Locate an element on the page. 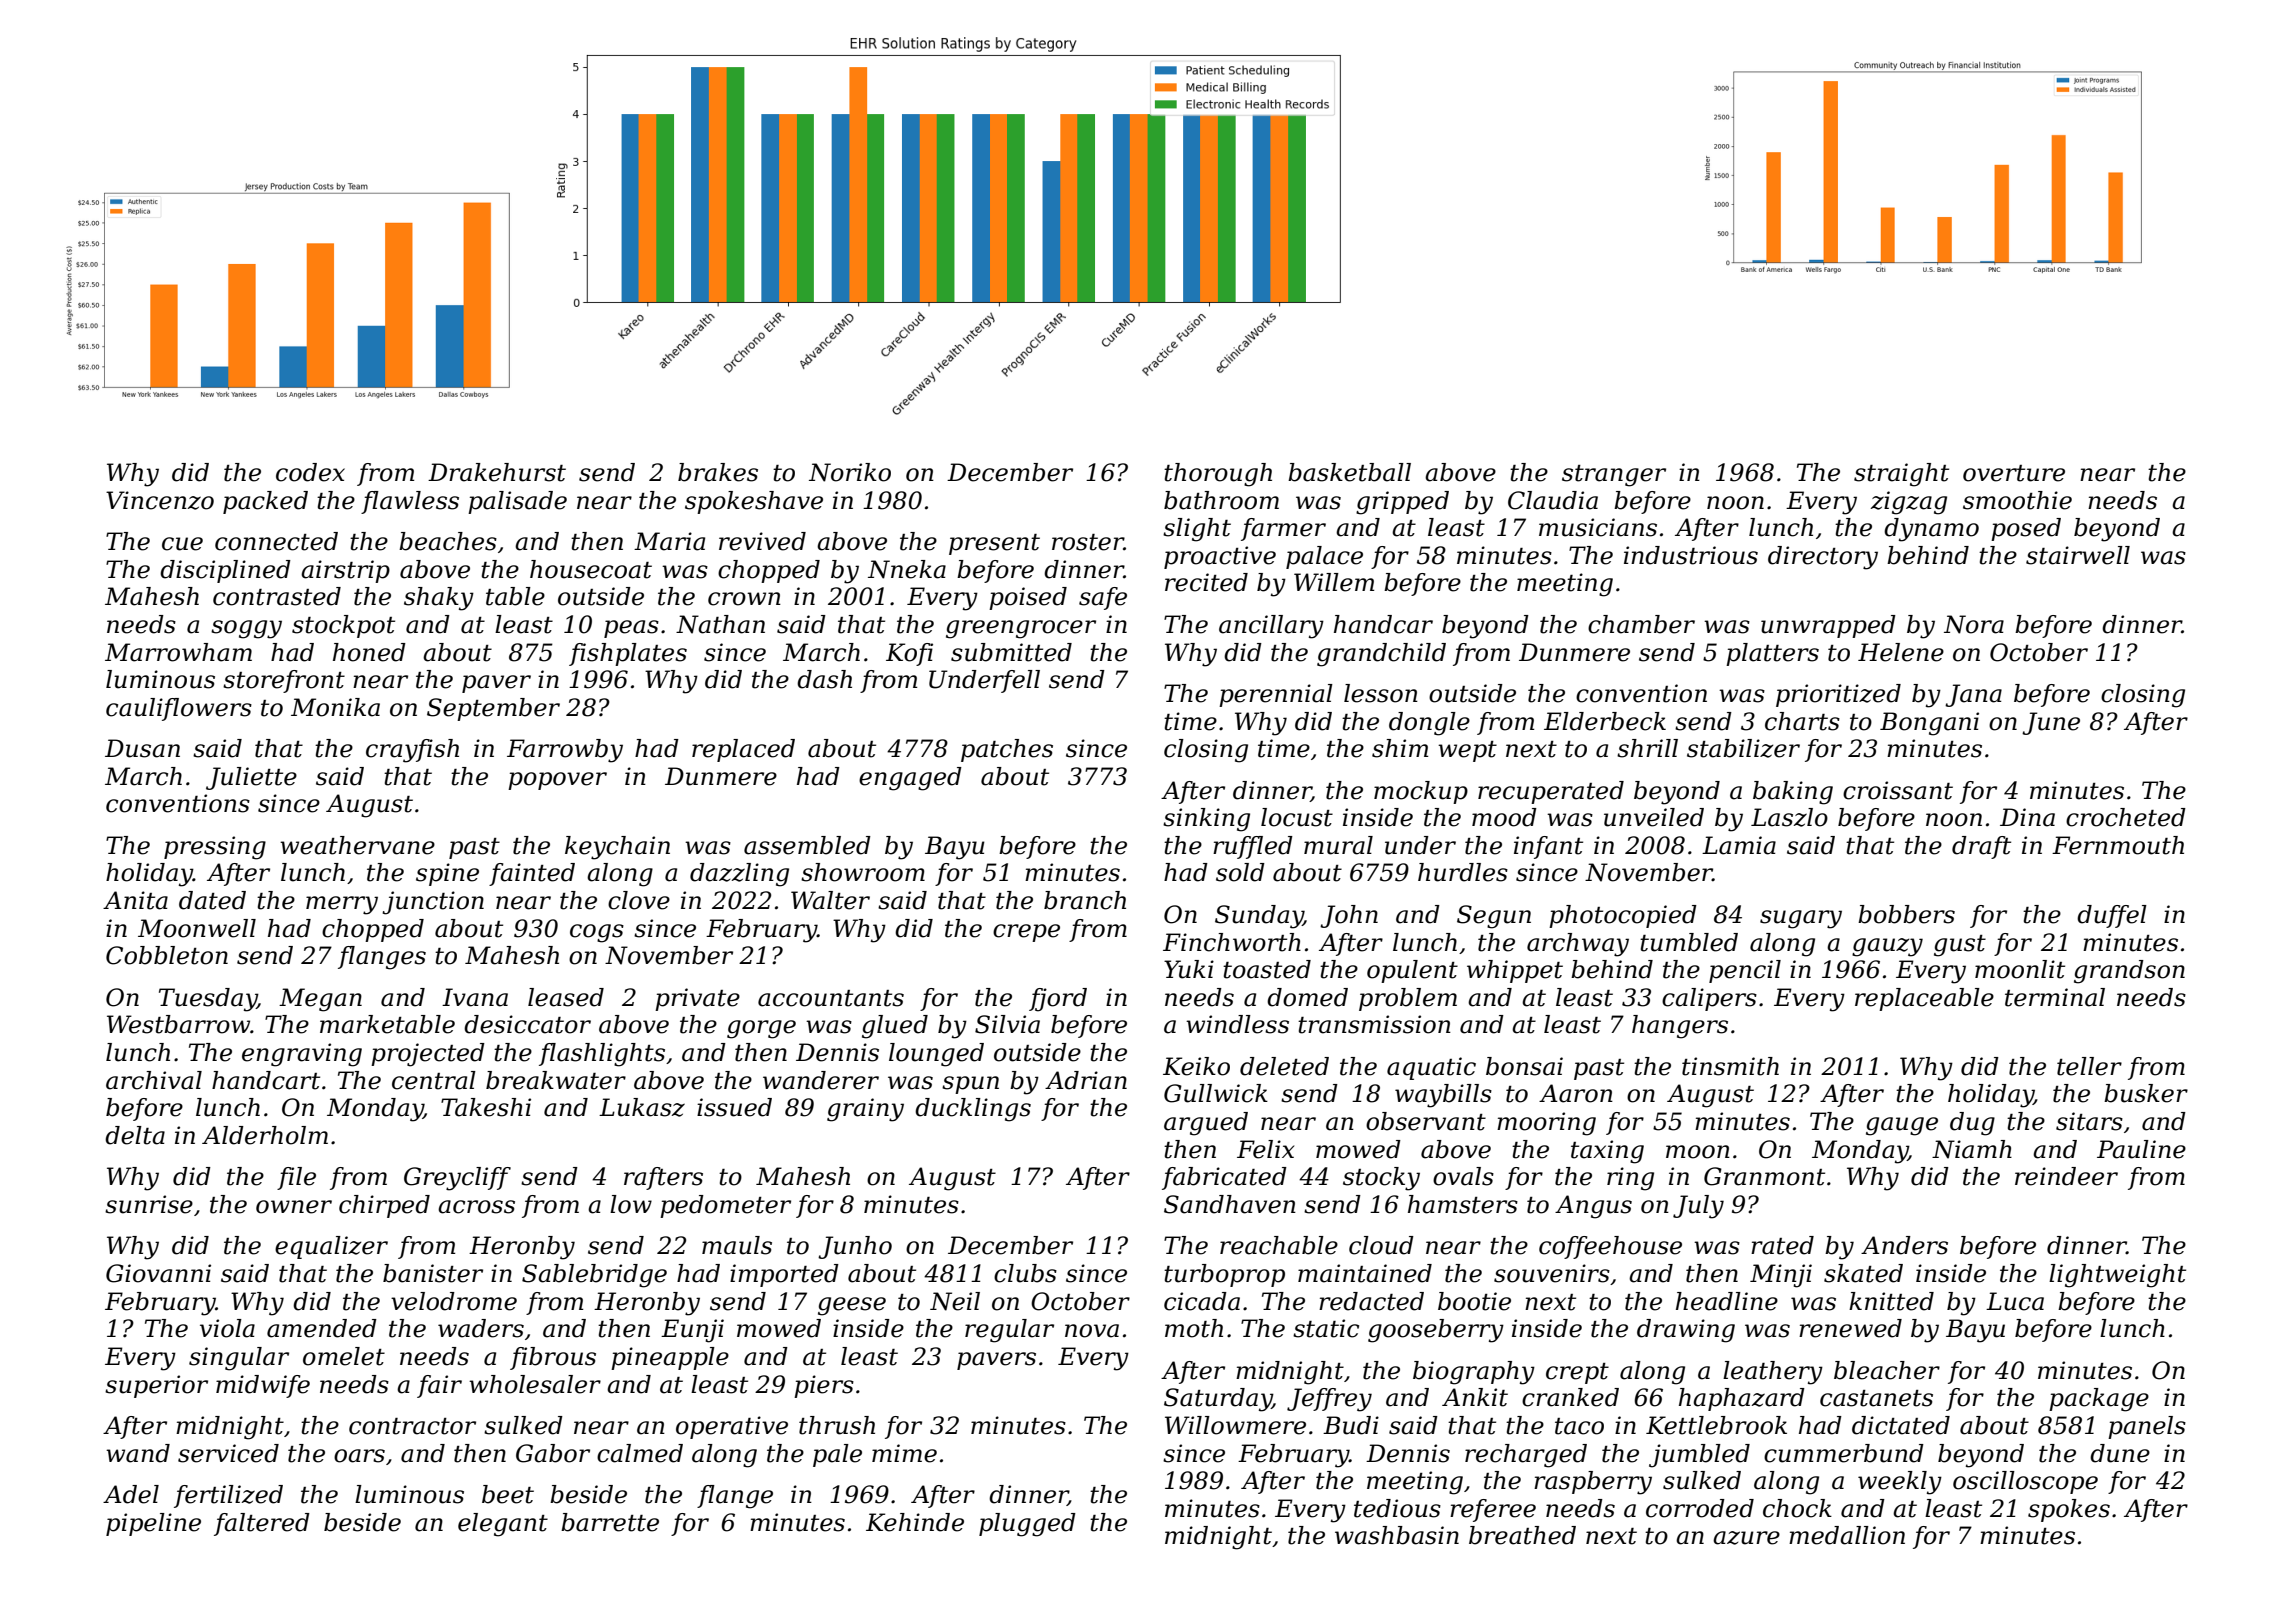 This image has height=1620, width=2292. Drakehurst is located at coordinates (497, 472).
